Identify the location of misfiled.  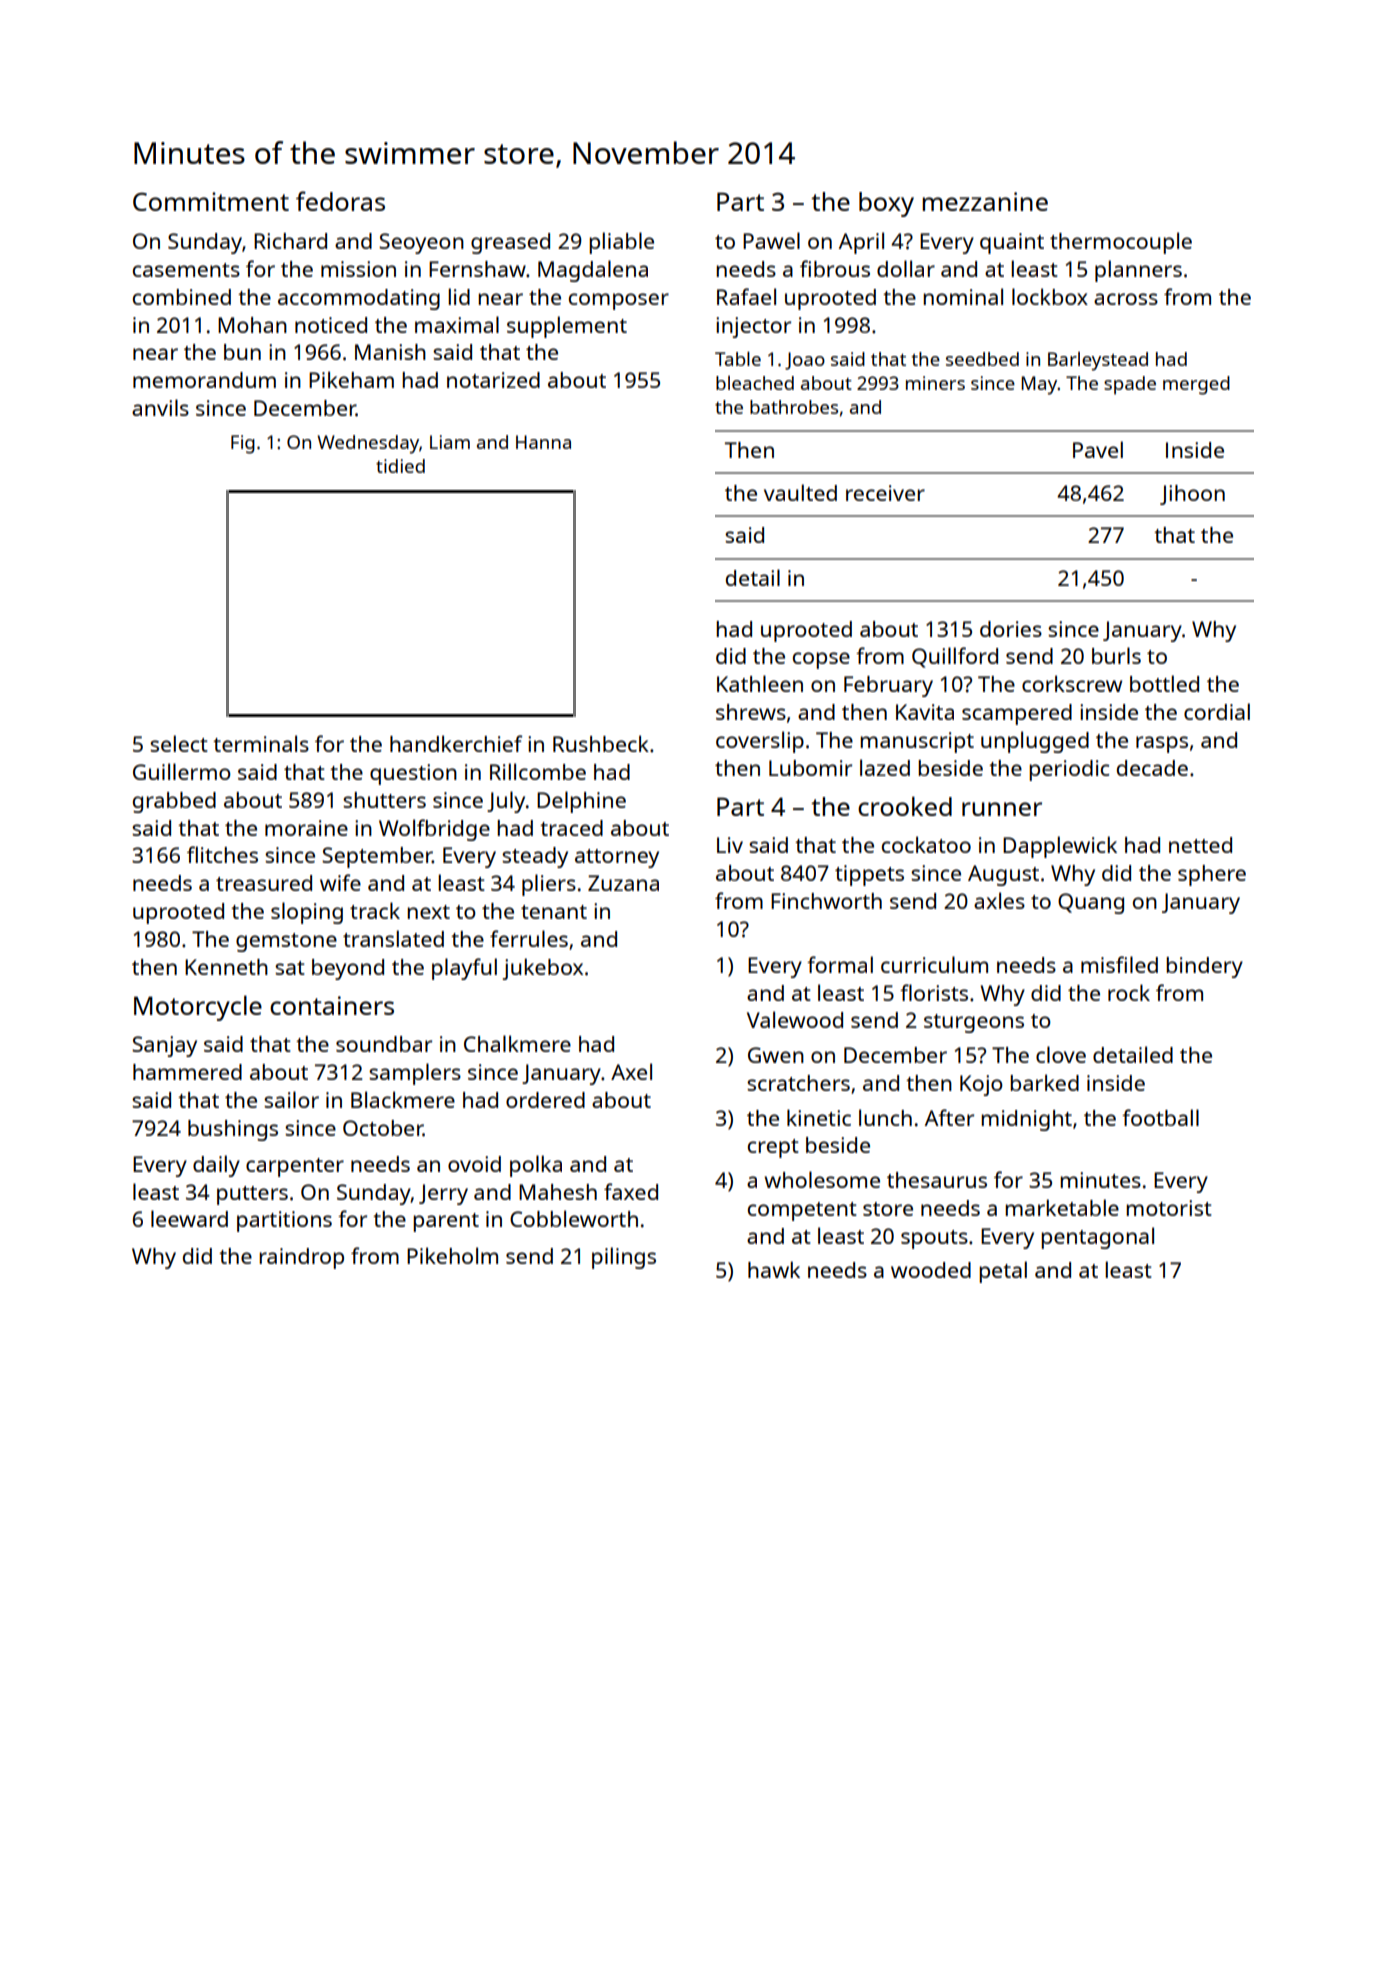
(1119, 964).
